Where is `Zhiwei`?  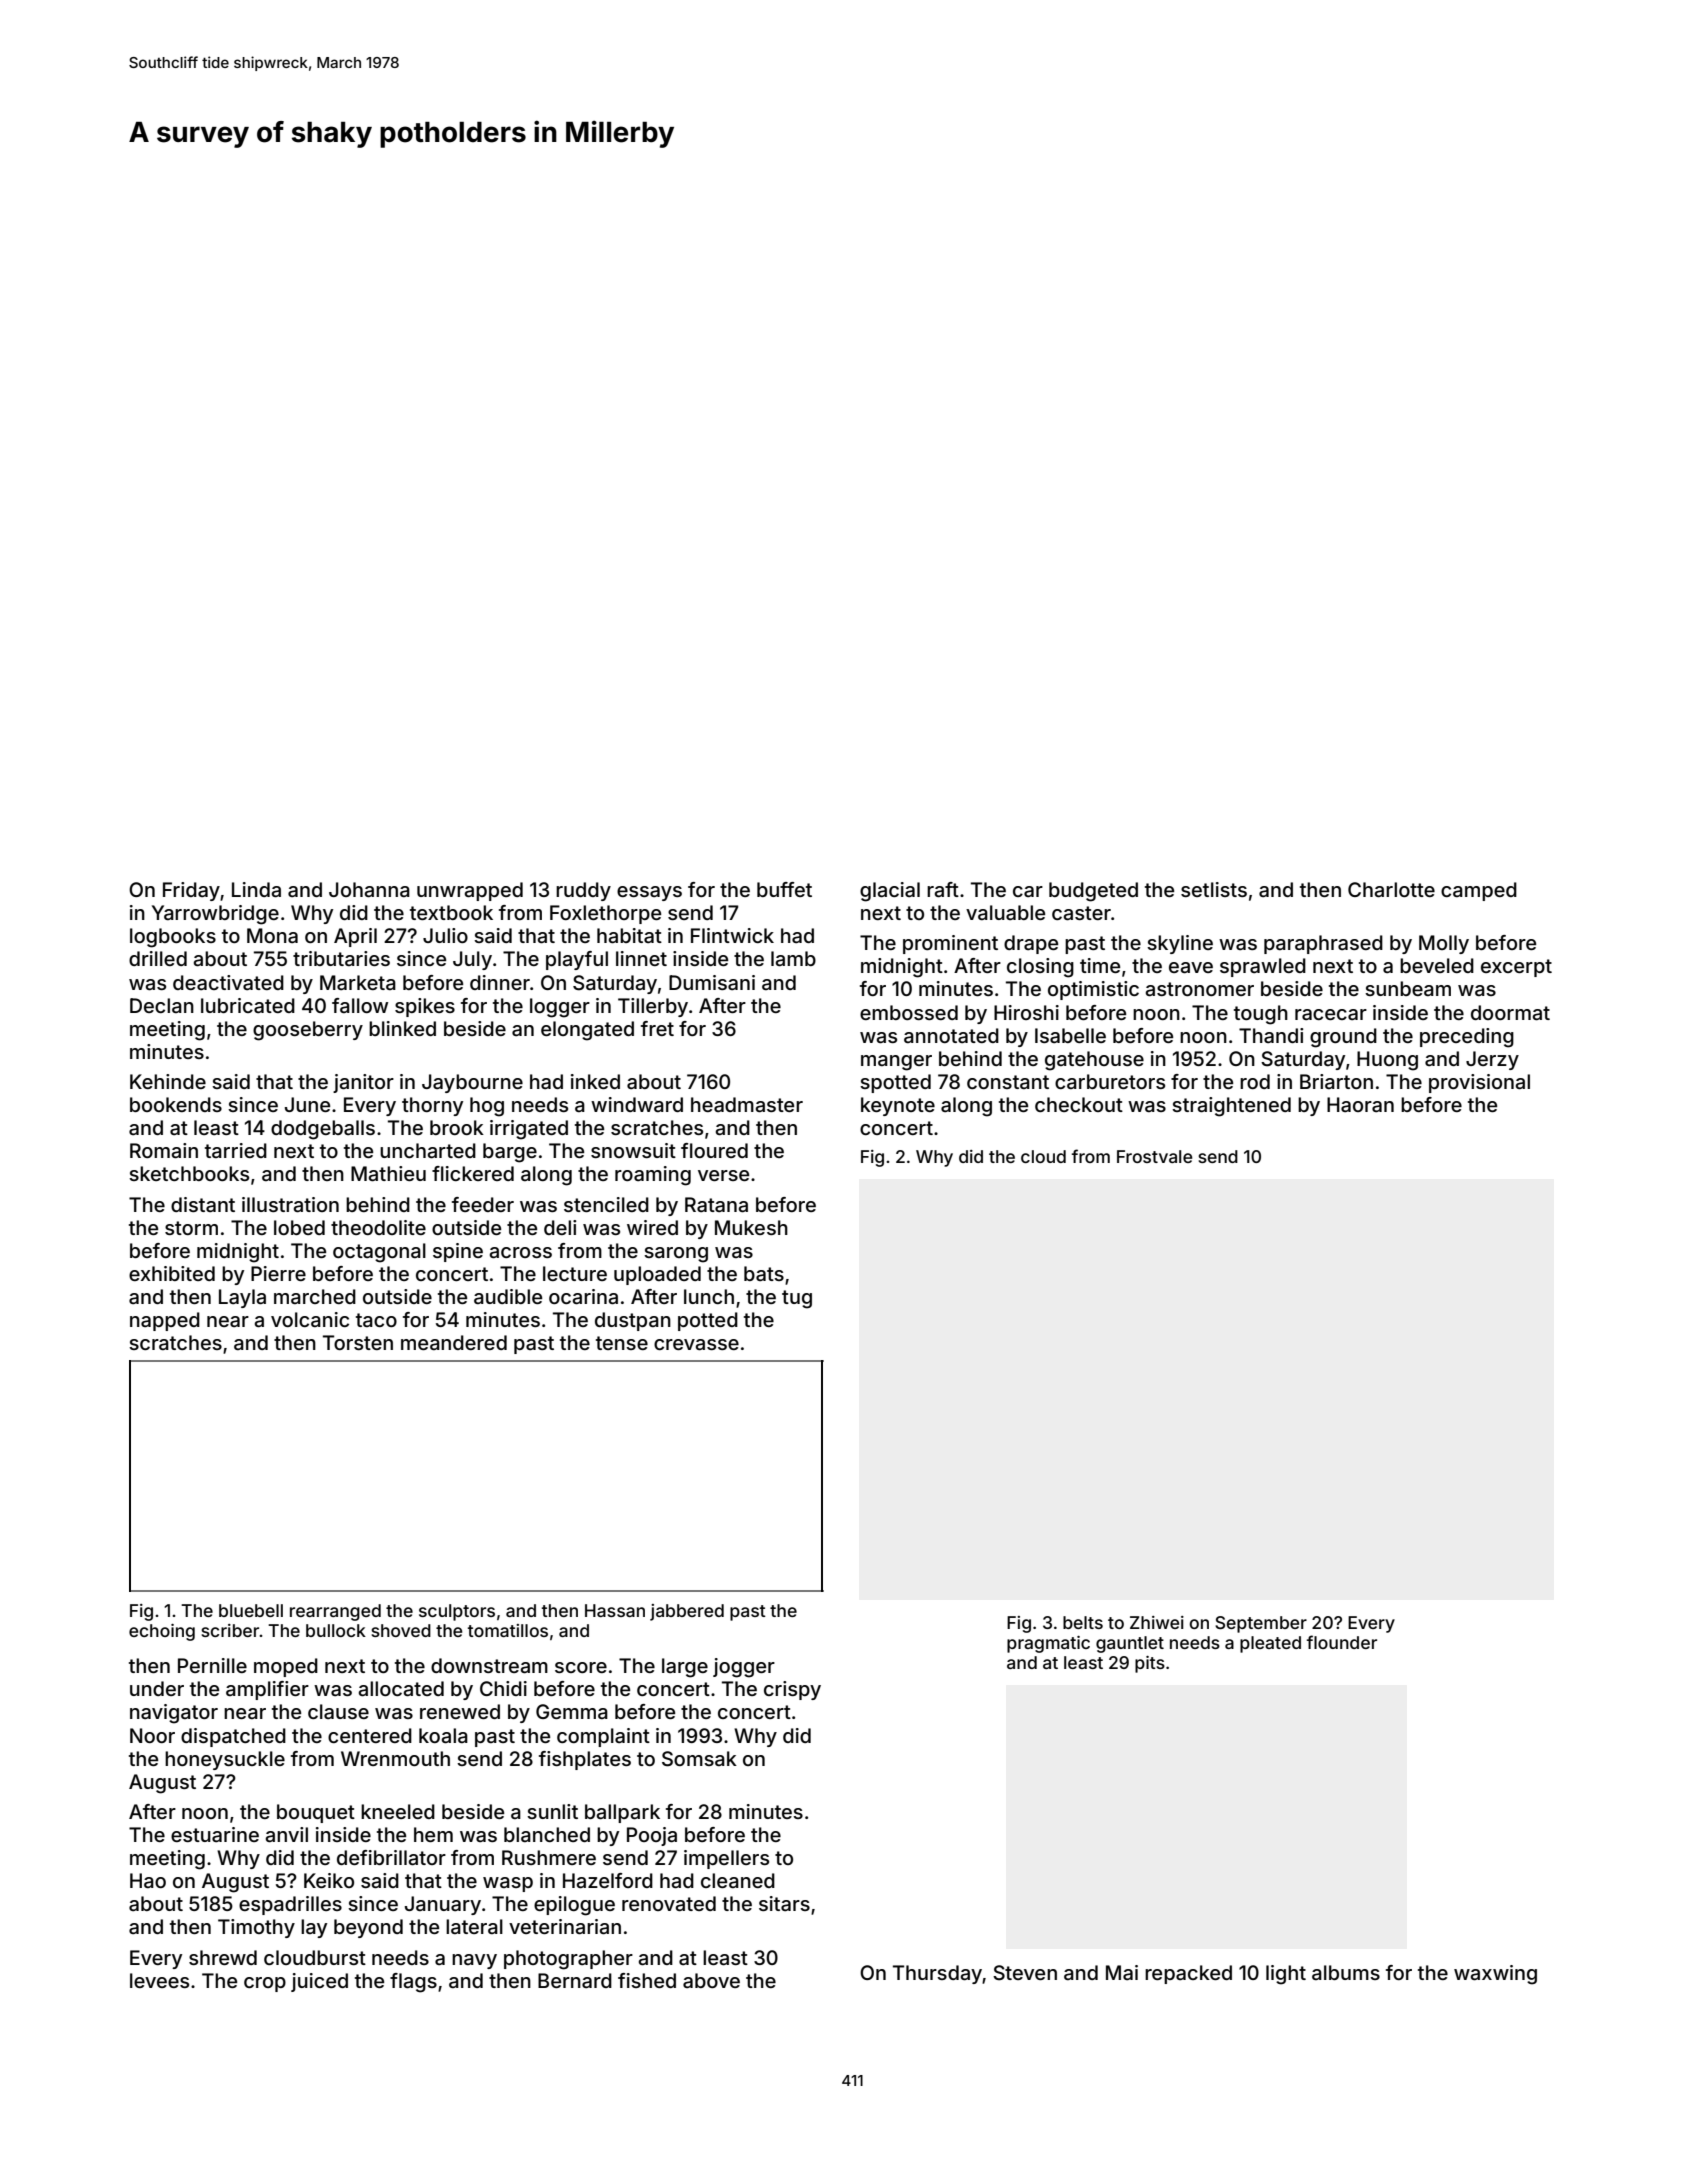
Zhiwei is located at coordinates (1157, 1622).
